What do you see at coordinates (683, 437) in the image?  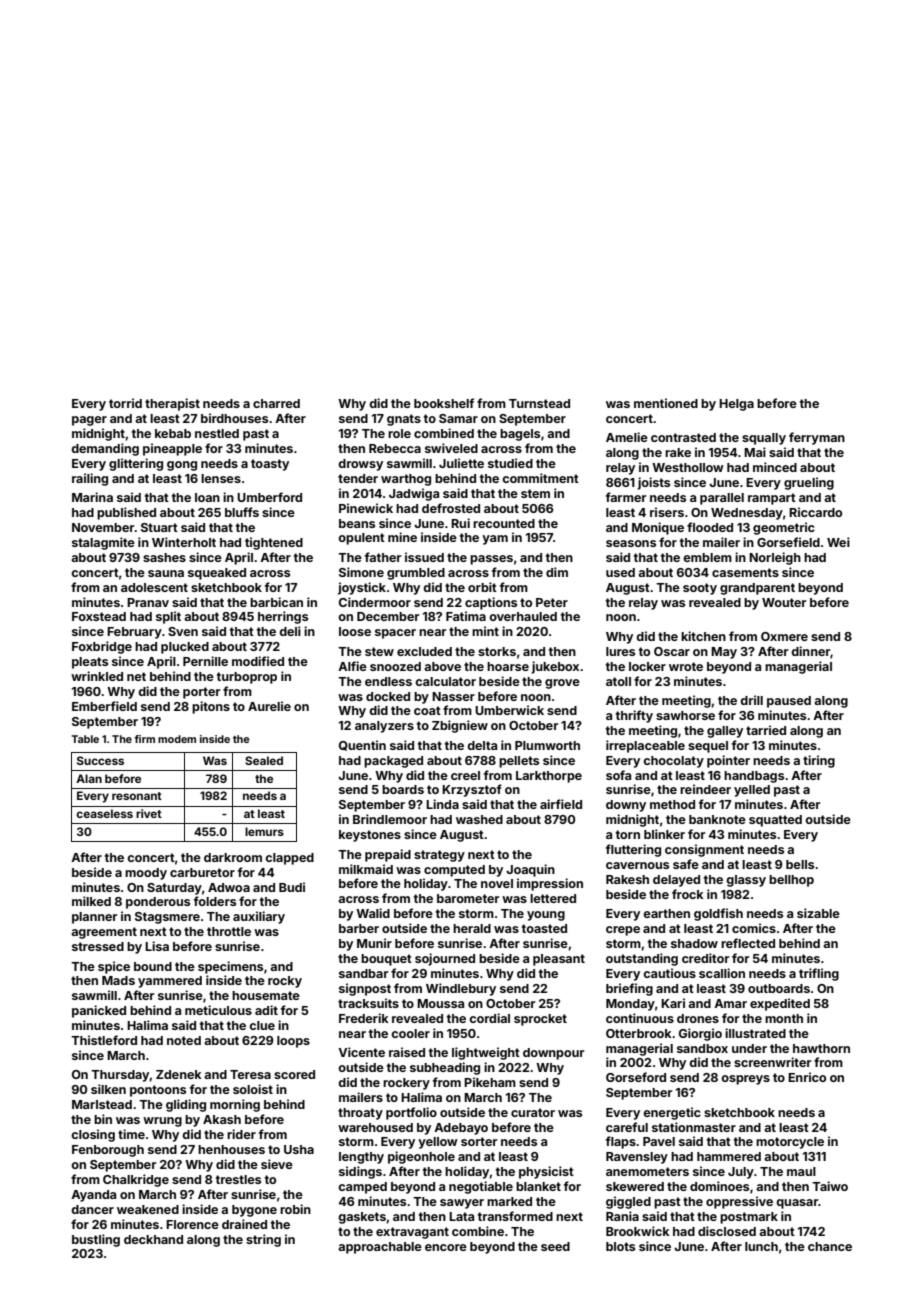 I see `contrasted` at bounding box center [683, 437].
